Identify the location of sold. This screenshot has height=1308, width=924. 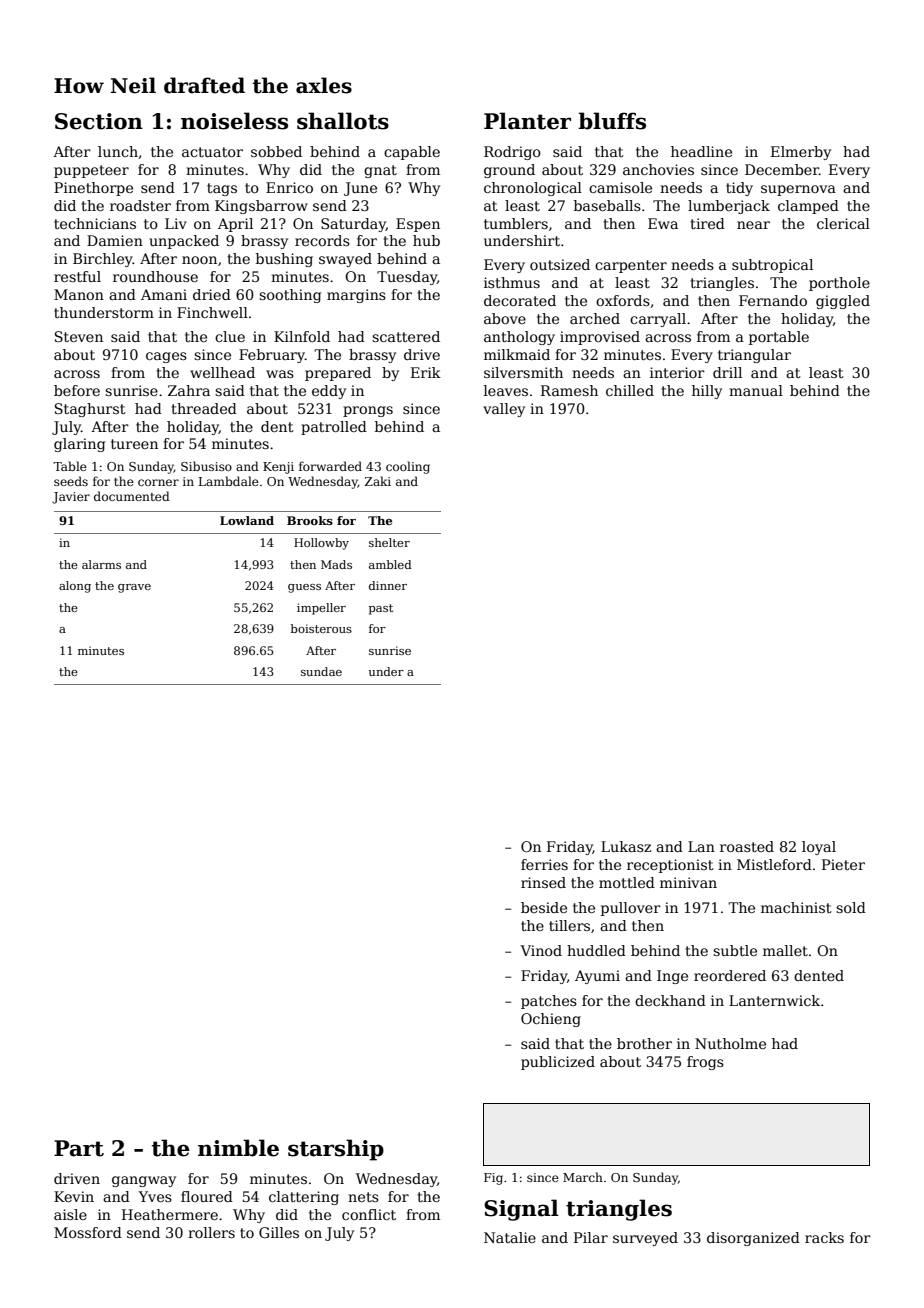
(851, 907).
